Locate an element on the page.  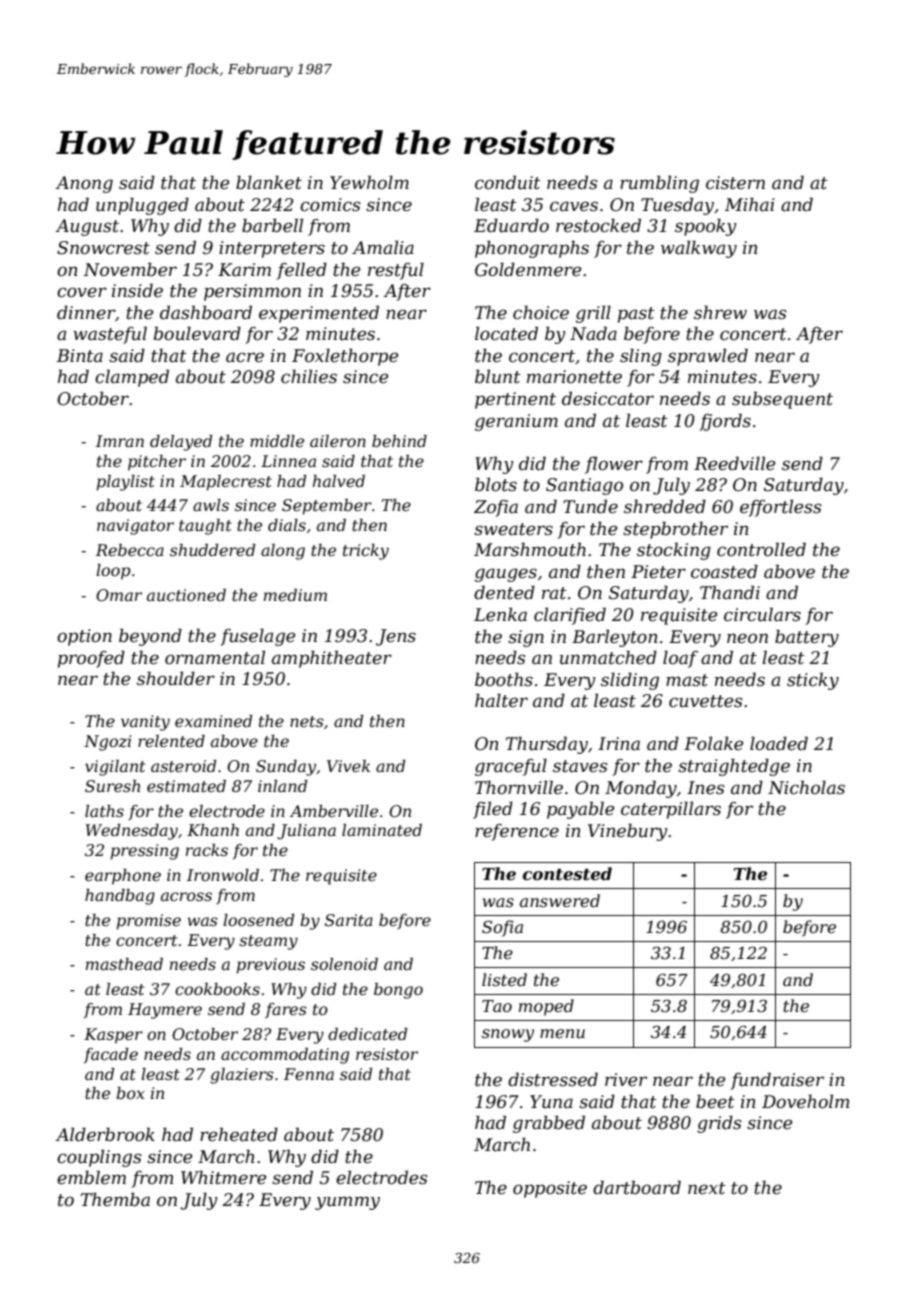
behind is located at coordinates (399, 441).
